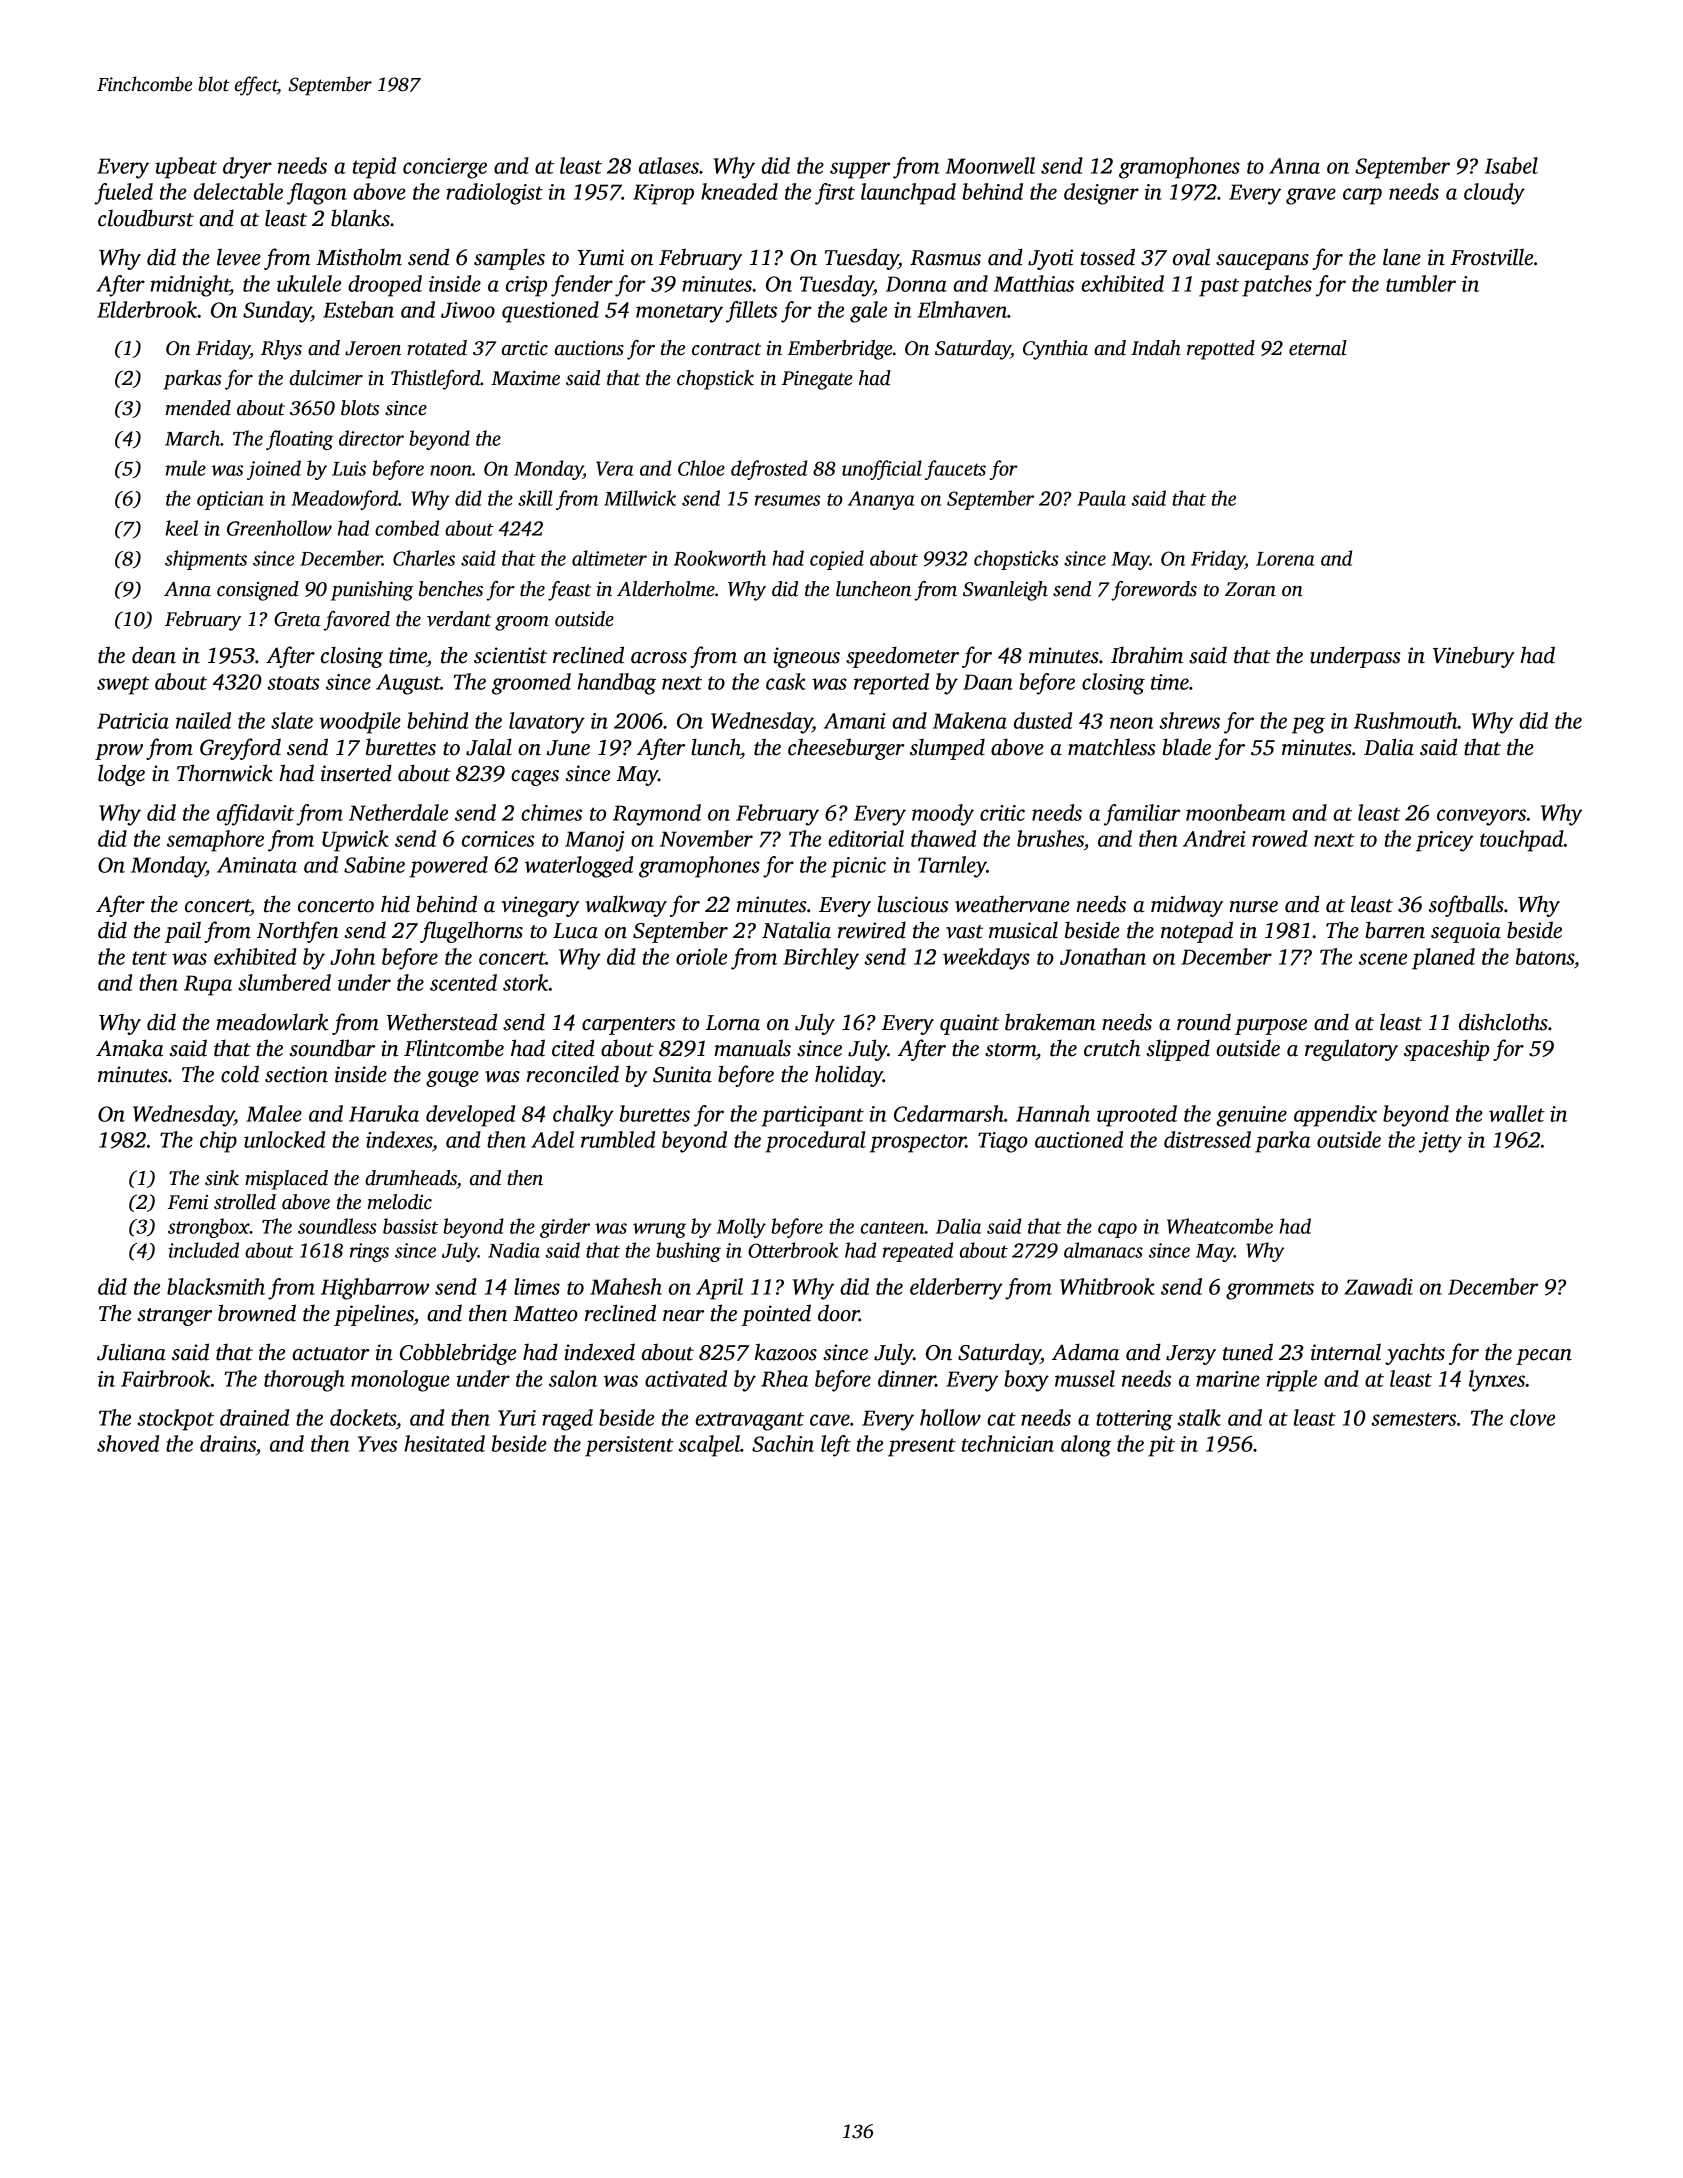 The image size is (1683, 2178). Describe the element at coordinates (356, 621) in the image. I see `favored` at that location.
